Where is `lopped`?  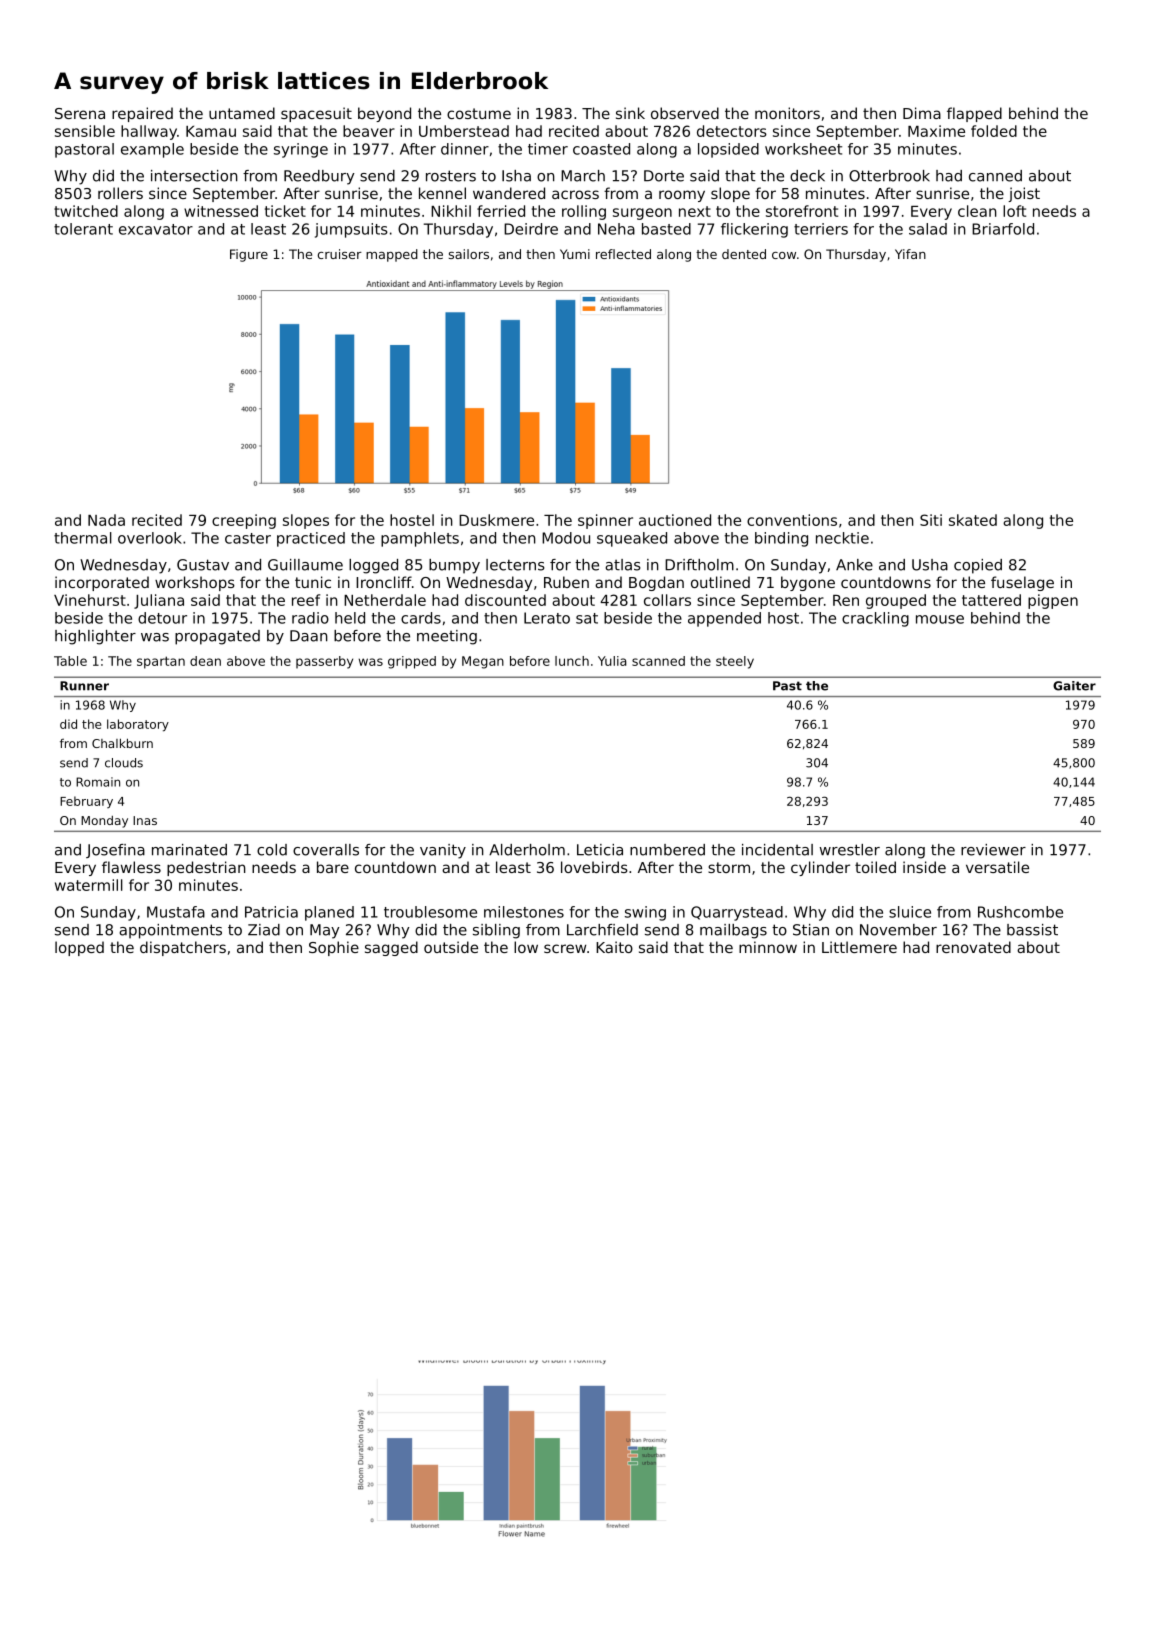
lopped is located at coordinates (79, 948).
